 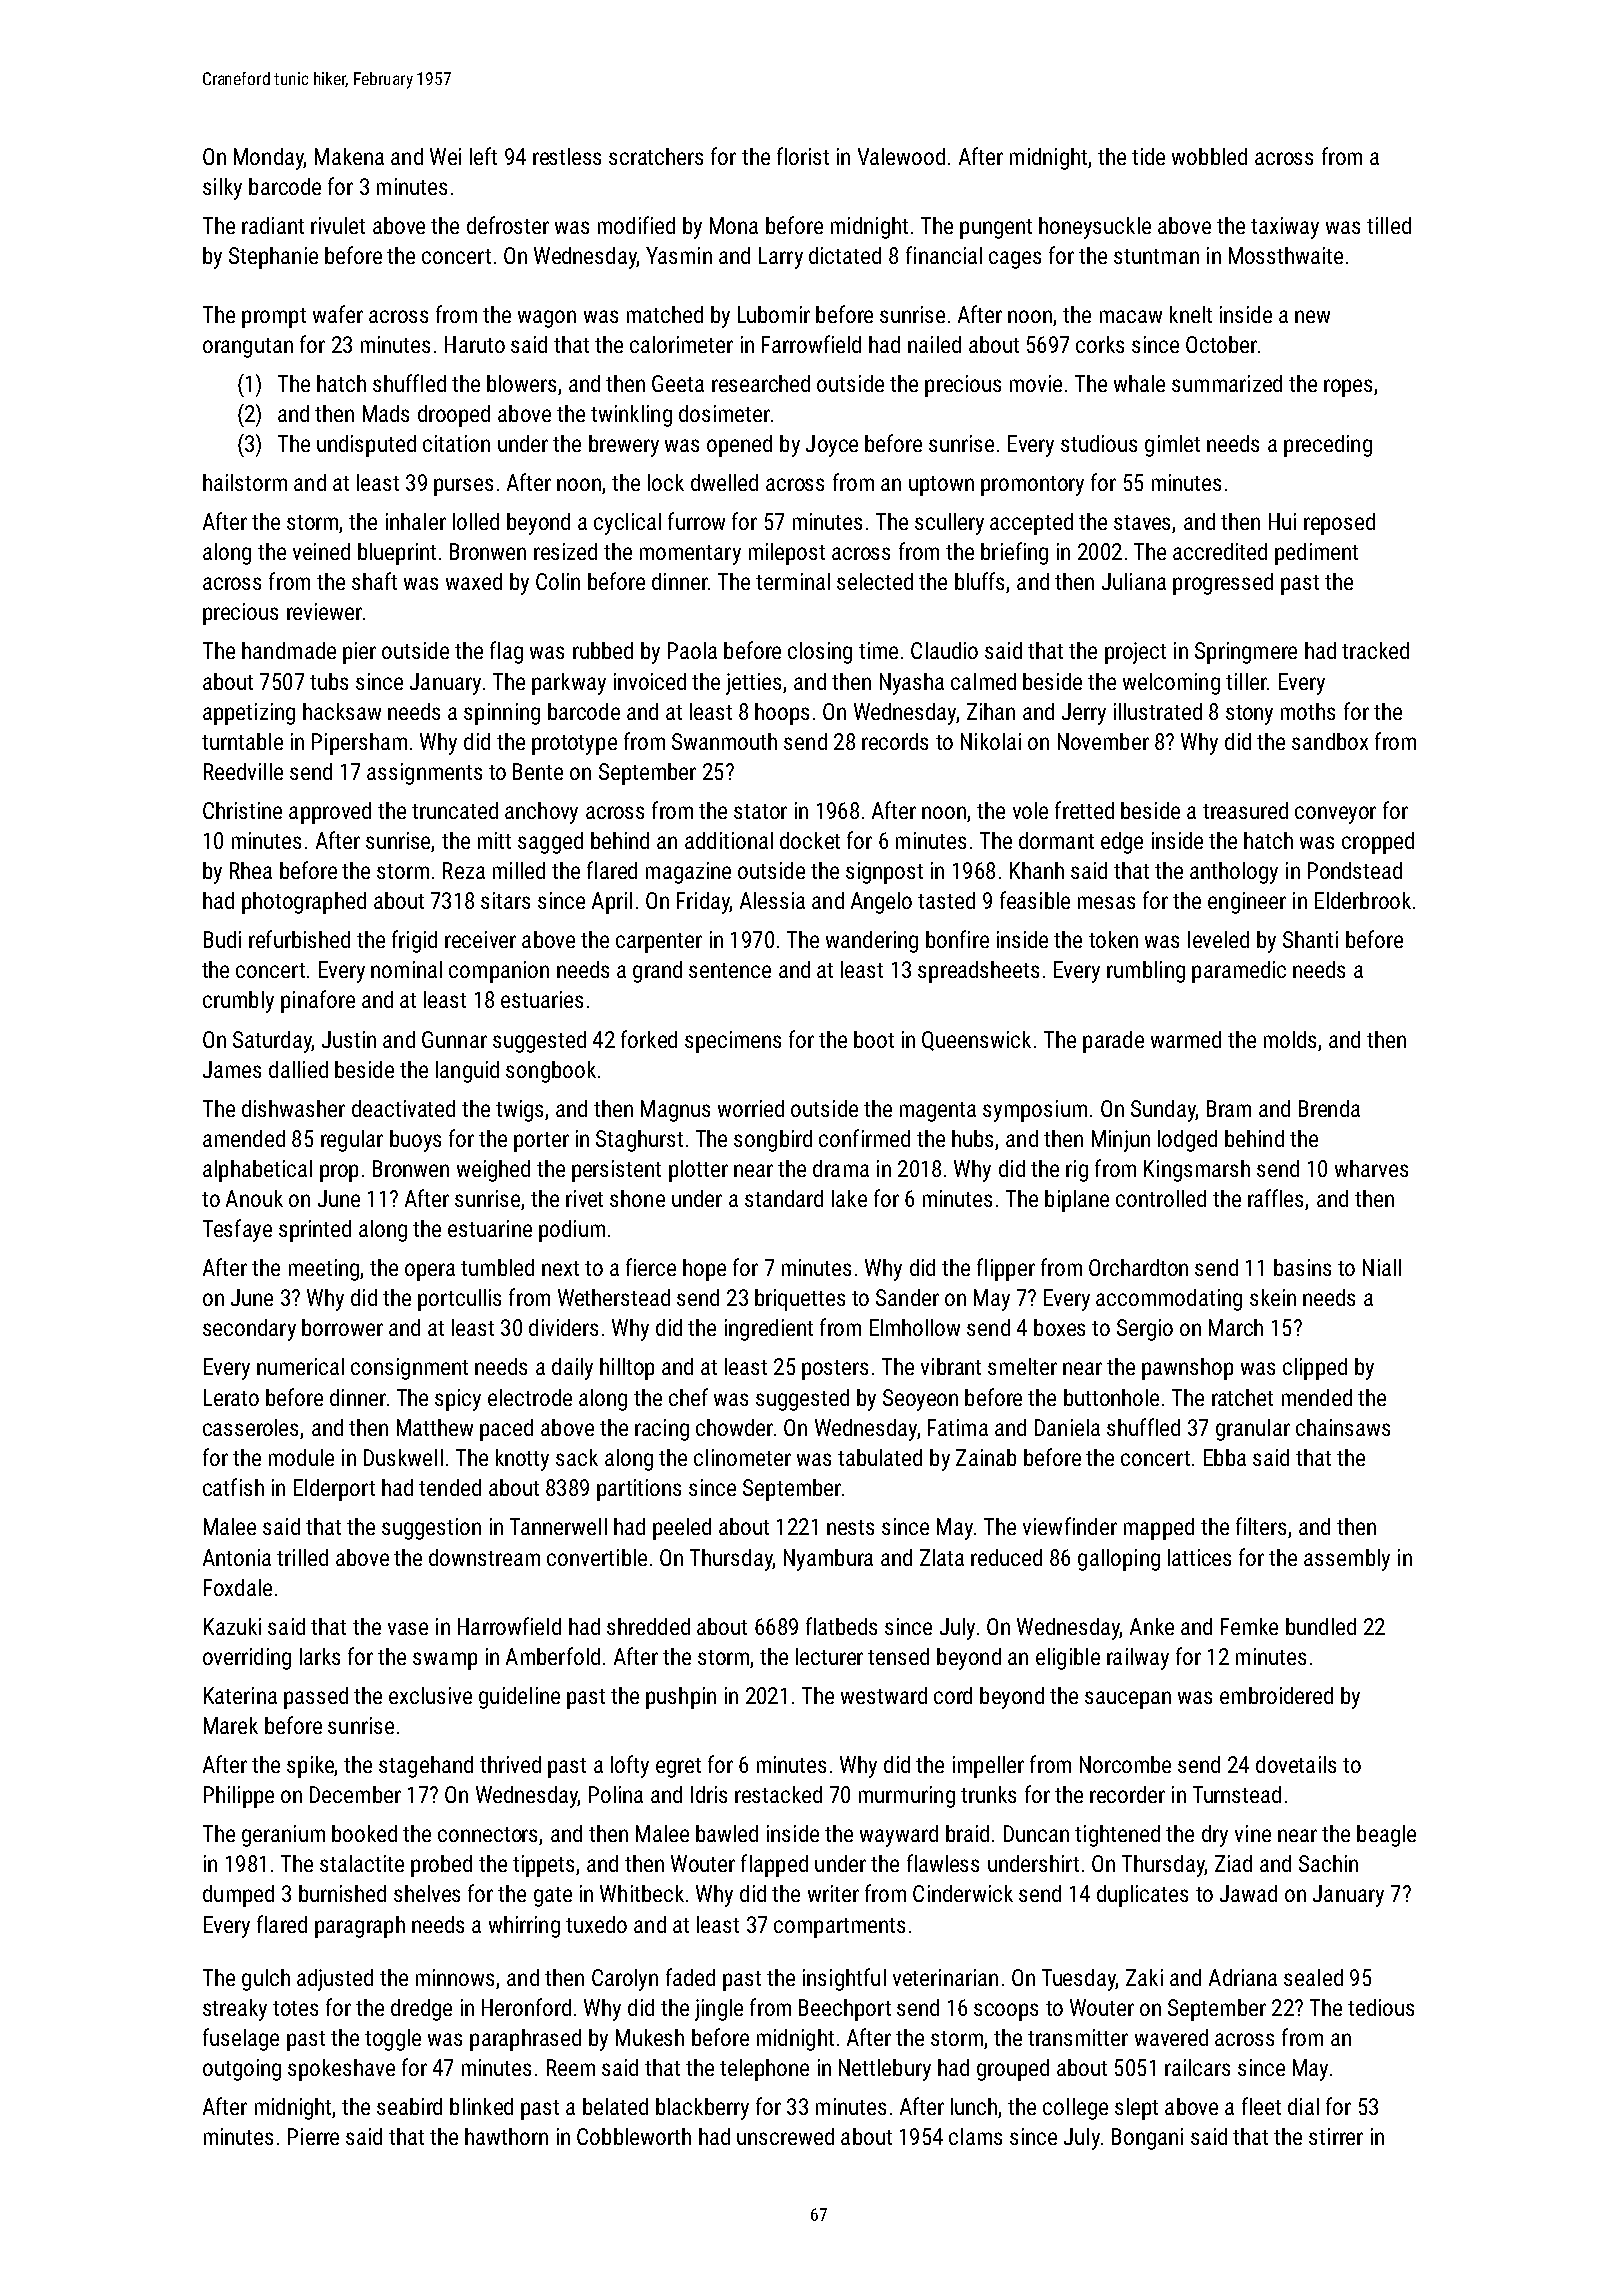 I want to click on florist, so click(x=803, y=156).
